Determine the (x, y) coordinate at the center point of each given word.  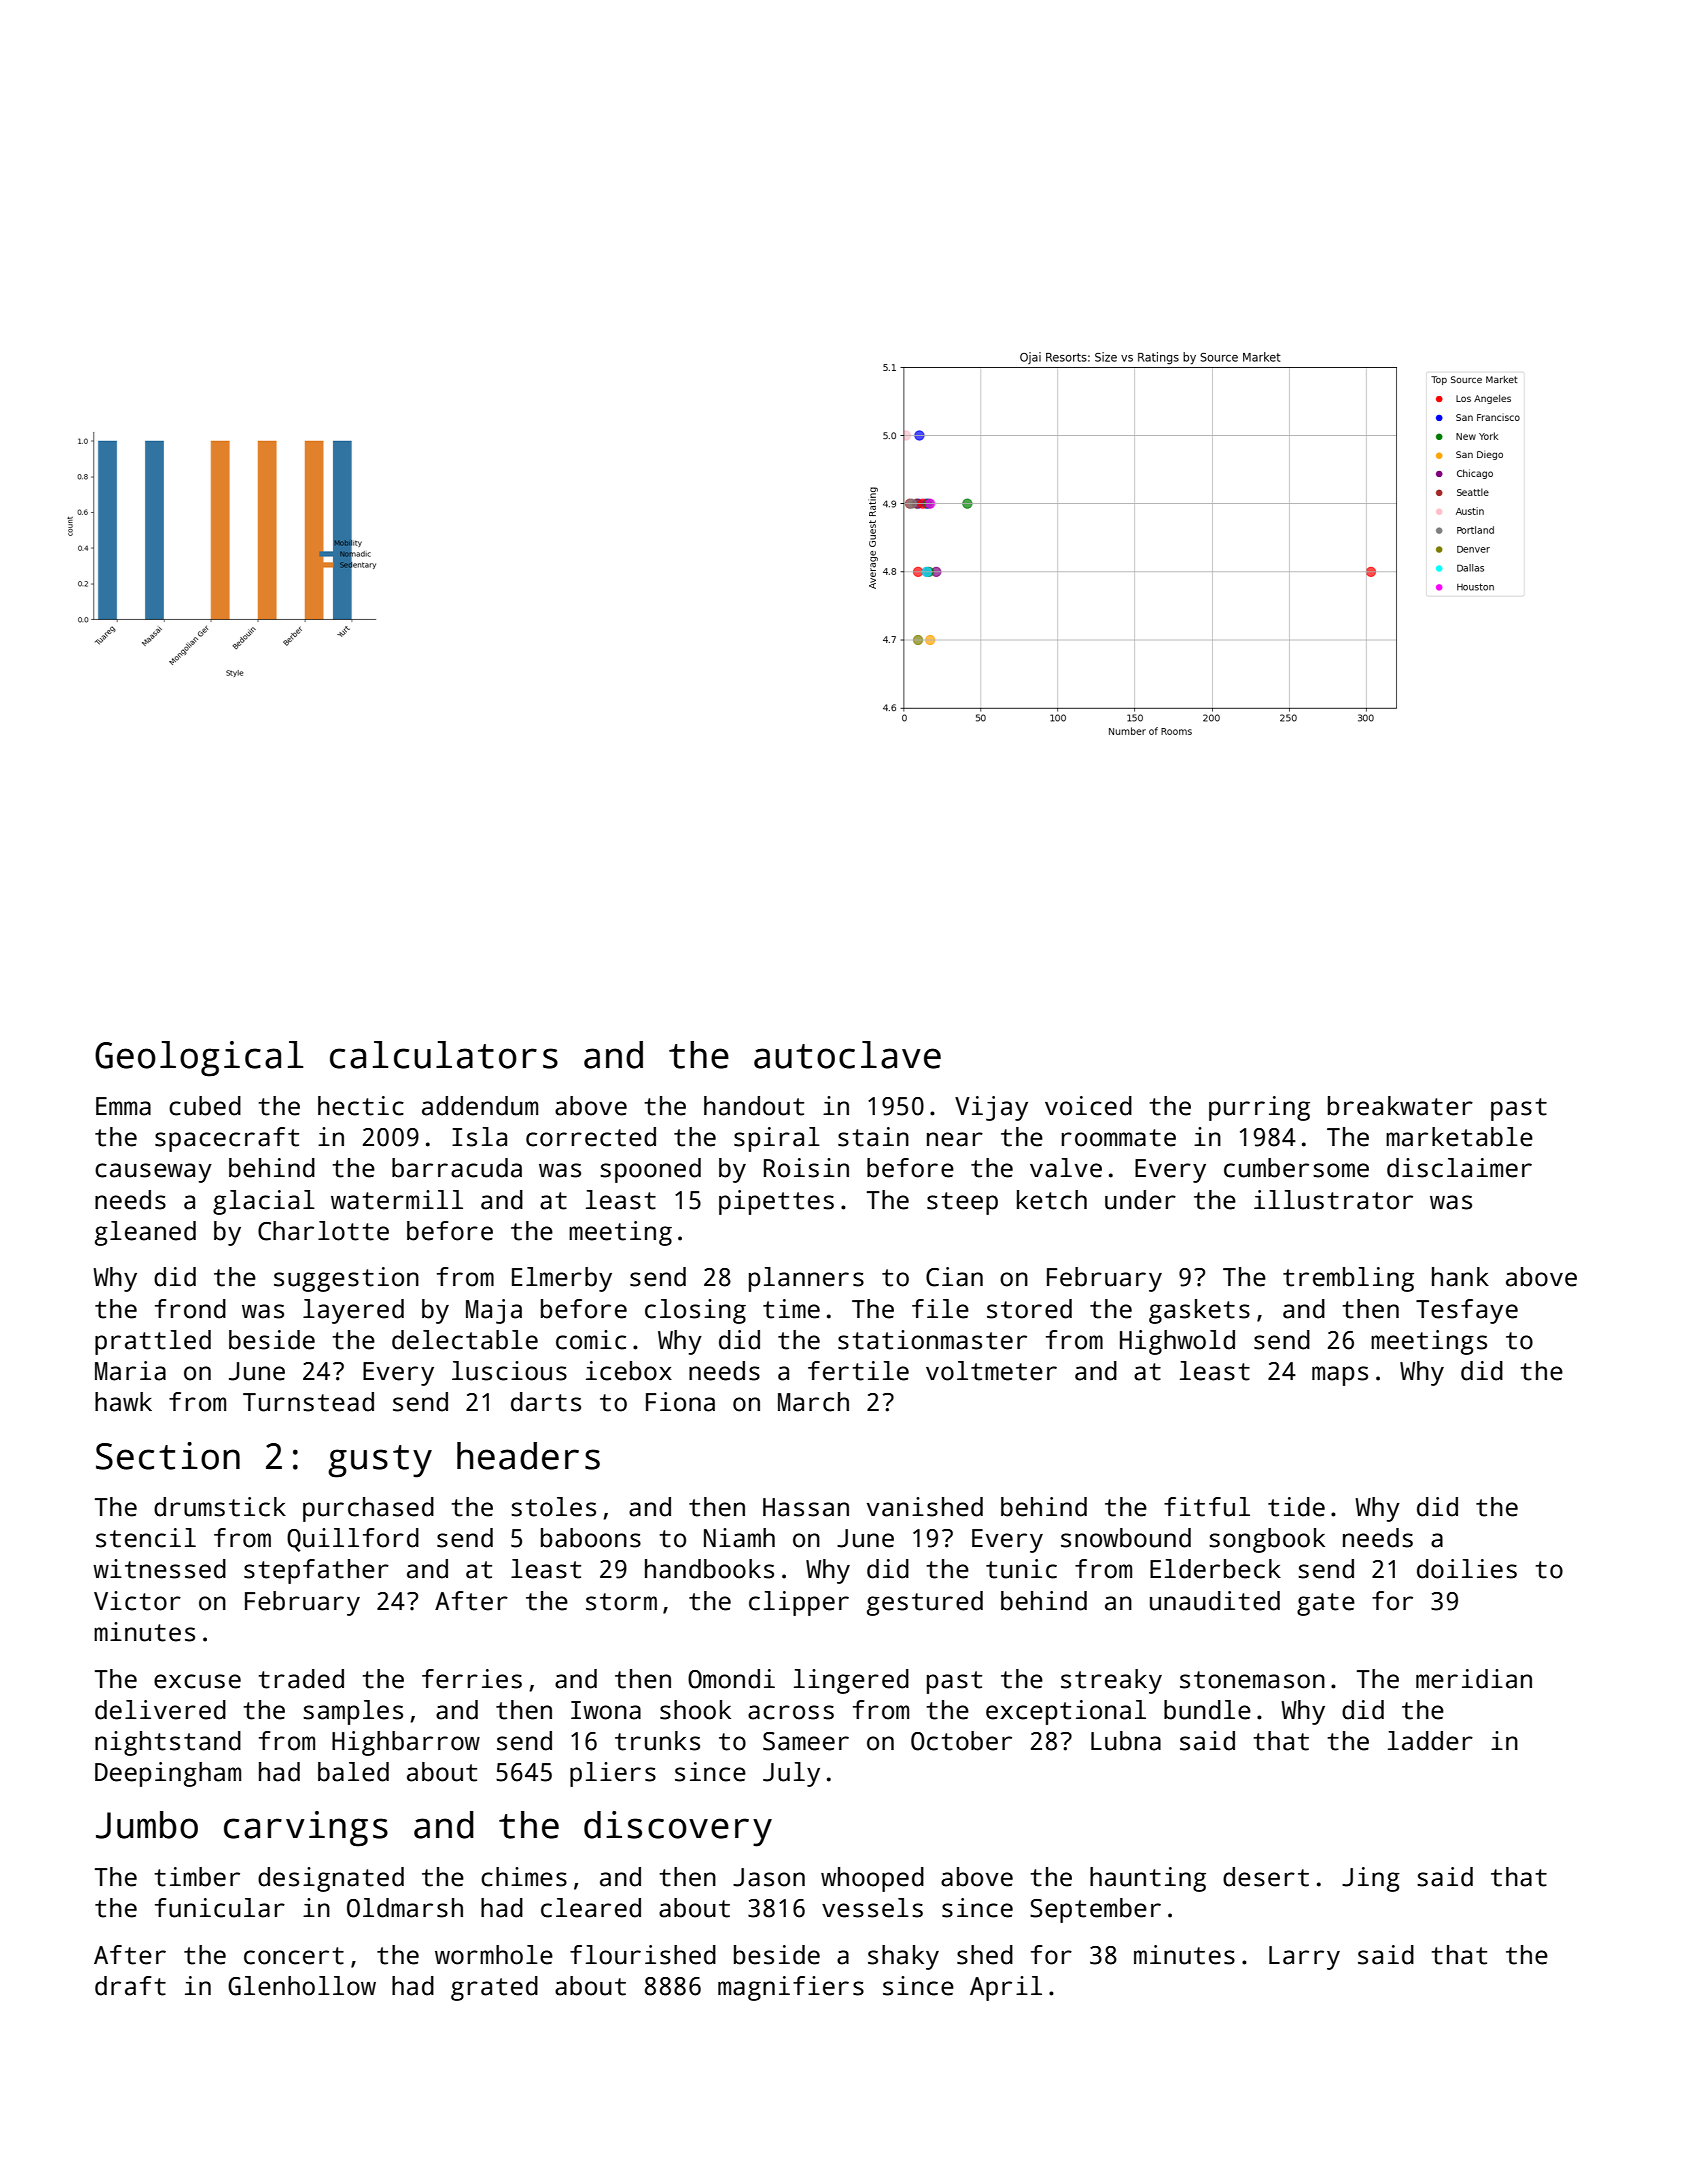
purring (1259, 1108)
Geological (199, 1059)
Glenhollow (302, 1986)
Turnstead (308, 1402)
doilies (1467, 1569)
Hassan (806, 1507)
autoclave (847, 1055)
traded (301, 1679)
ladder (1430, 1741)
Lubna (1126, 1741)
